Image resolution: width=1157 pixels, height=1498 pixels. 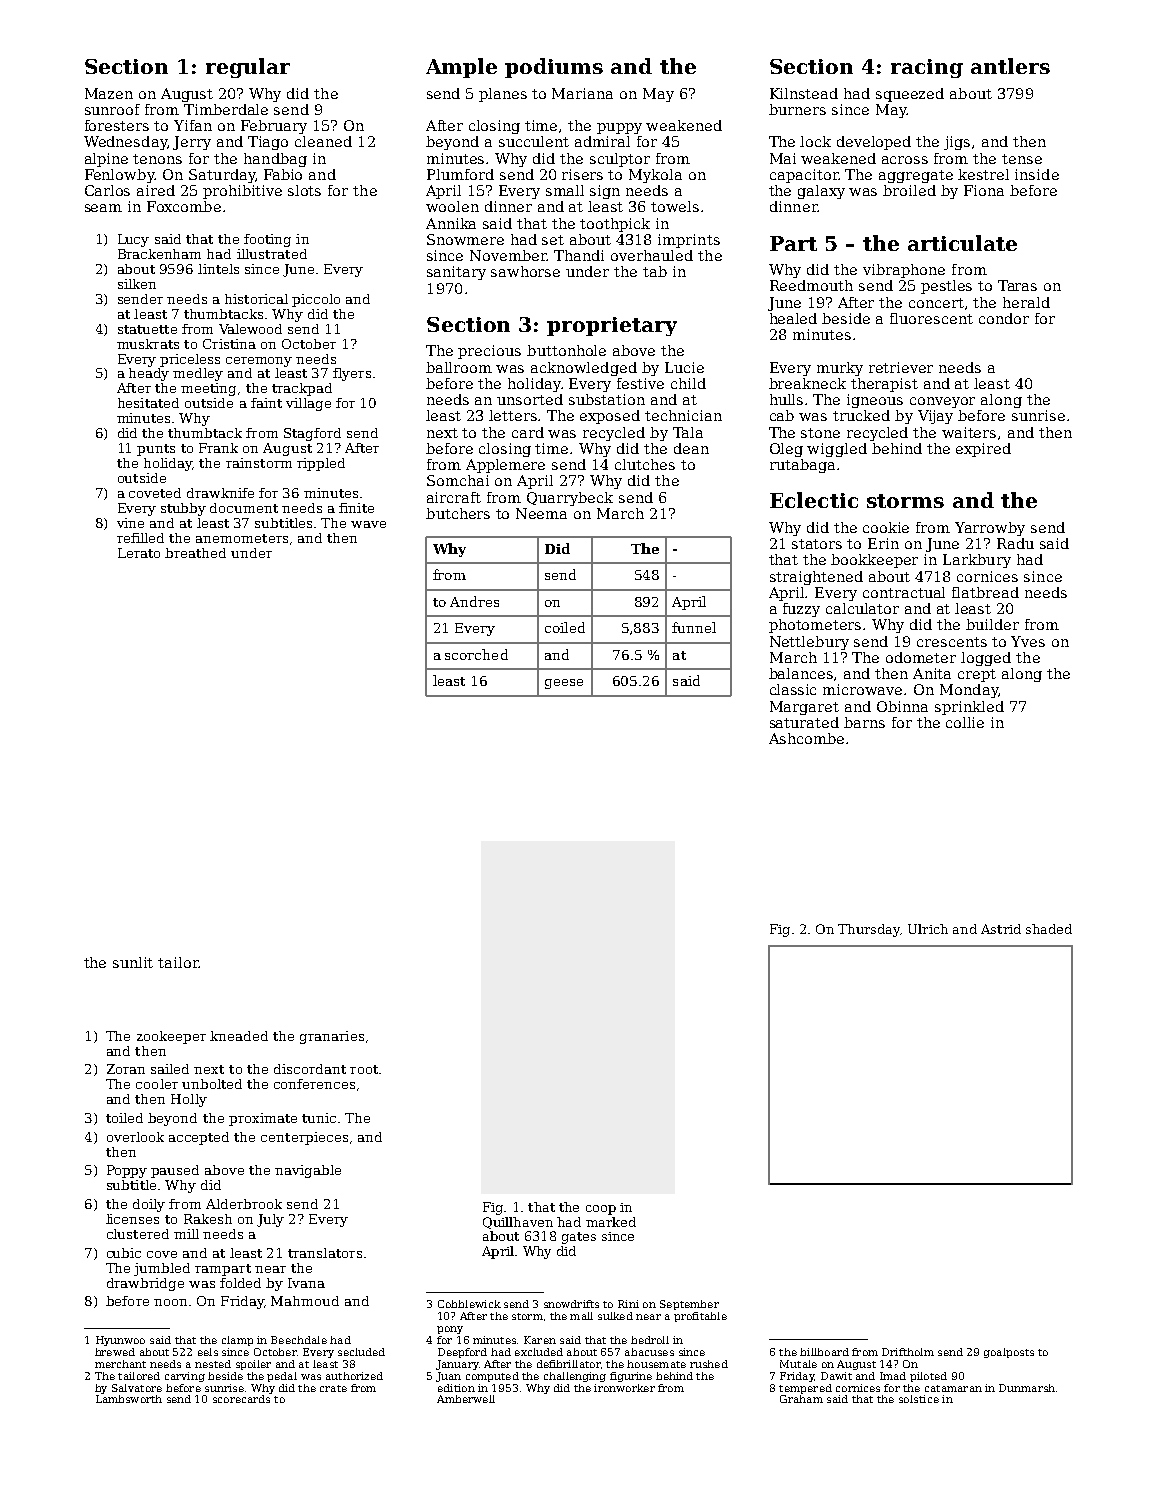 What do you see at coordinates (109, 93) in the document?
I see `Mazen` at bounding box center [109, 93].
